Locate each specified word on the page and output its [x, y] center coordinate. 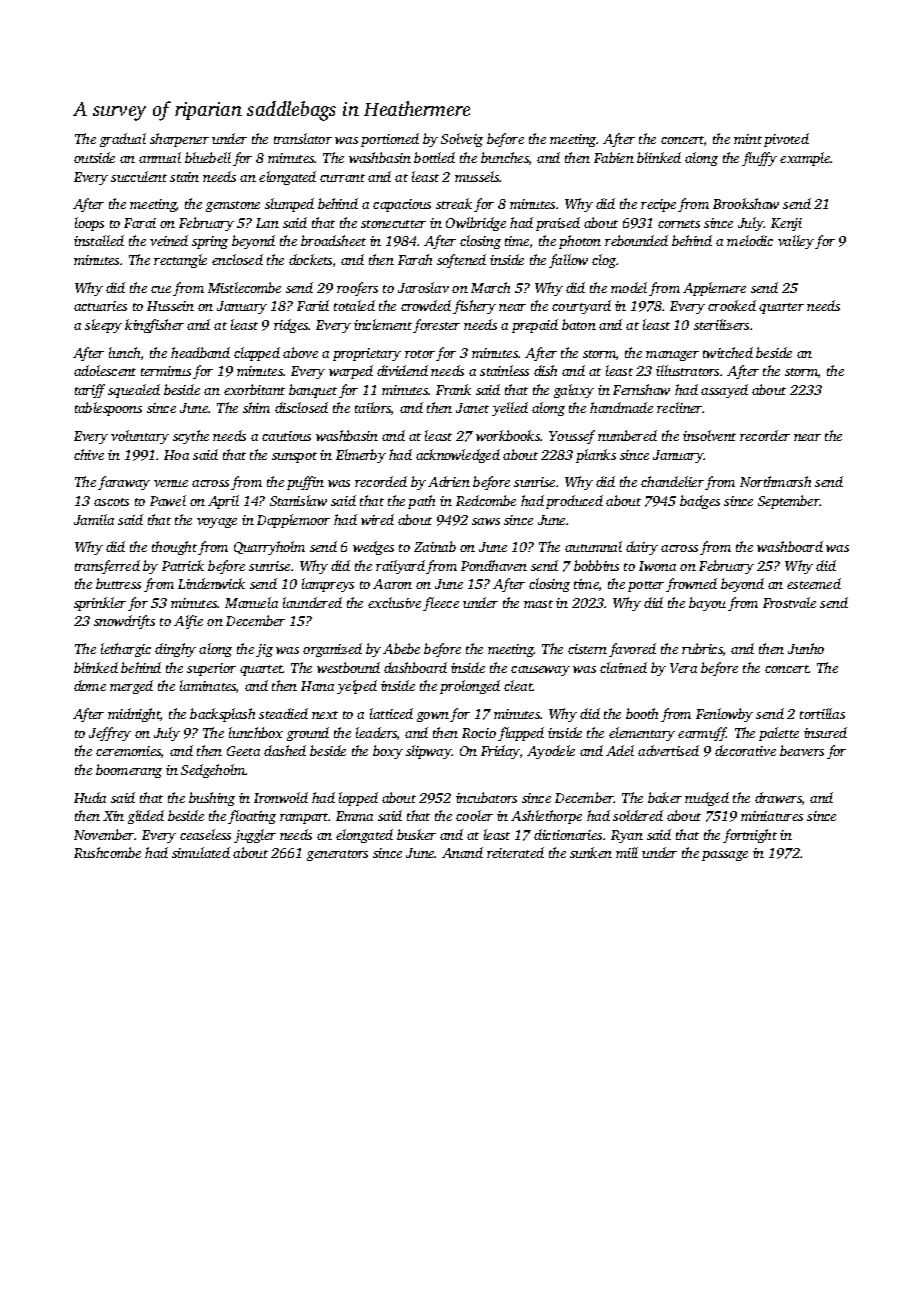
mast [538, 604]
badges [700, 502]
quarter [781, 308]
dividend [402, 370]
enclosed [237, 259]
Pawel [168, 500]
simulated [201, 852]
